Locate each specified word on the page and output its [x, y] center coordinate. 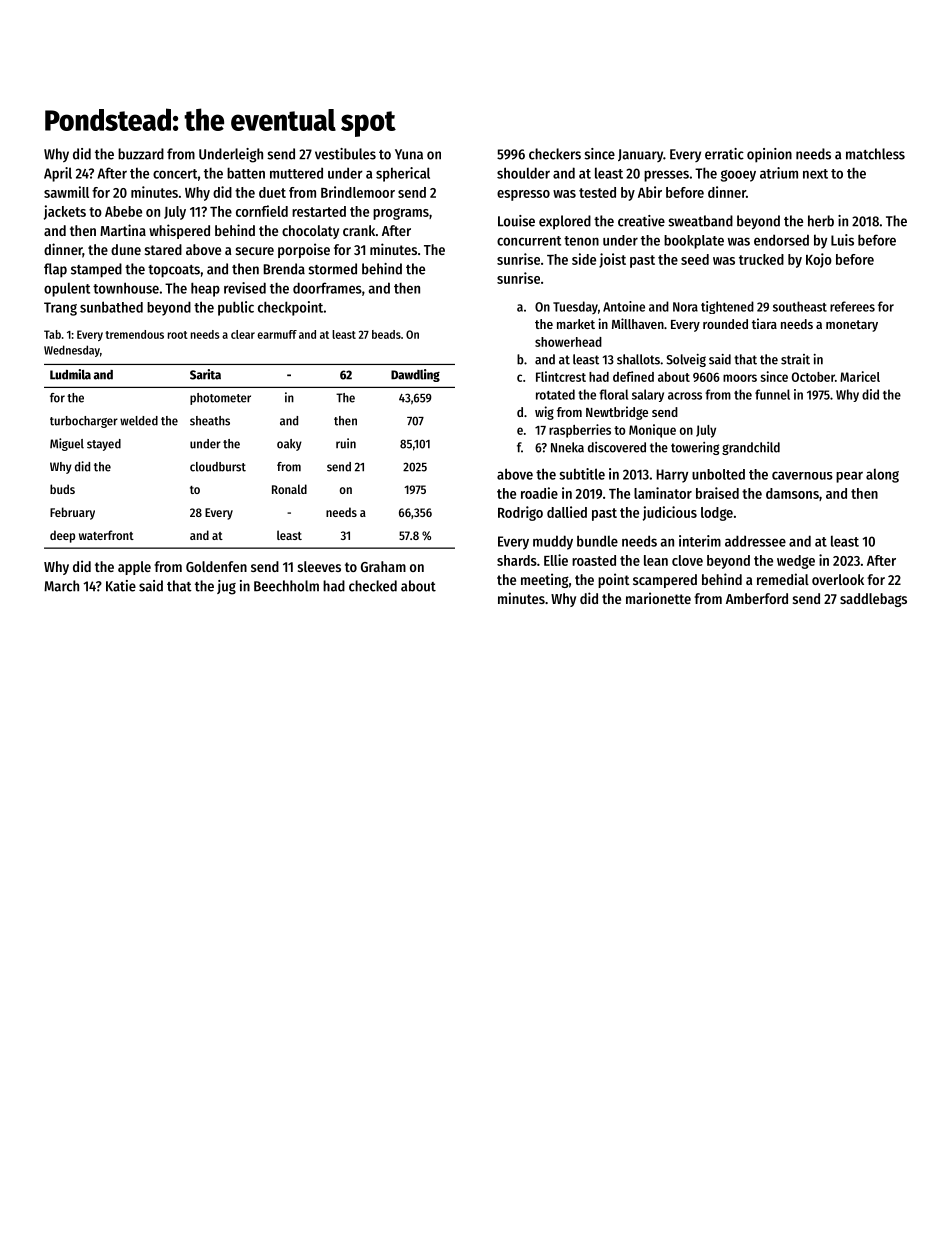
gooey [738, 176]
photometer [220, 399]
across [685, 396]
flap [55, 270]
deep [62, 536]
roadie [539, 493]
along [882, 476]
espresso [523, 195]
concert [175, 174]
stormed [332, 269]
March [61, 586]
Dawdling [415, 375]
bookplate [694, 242]
